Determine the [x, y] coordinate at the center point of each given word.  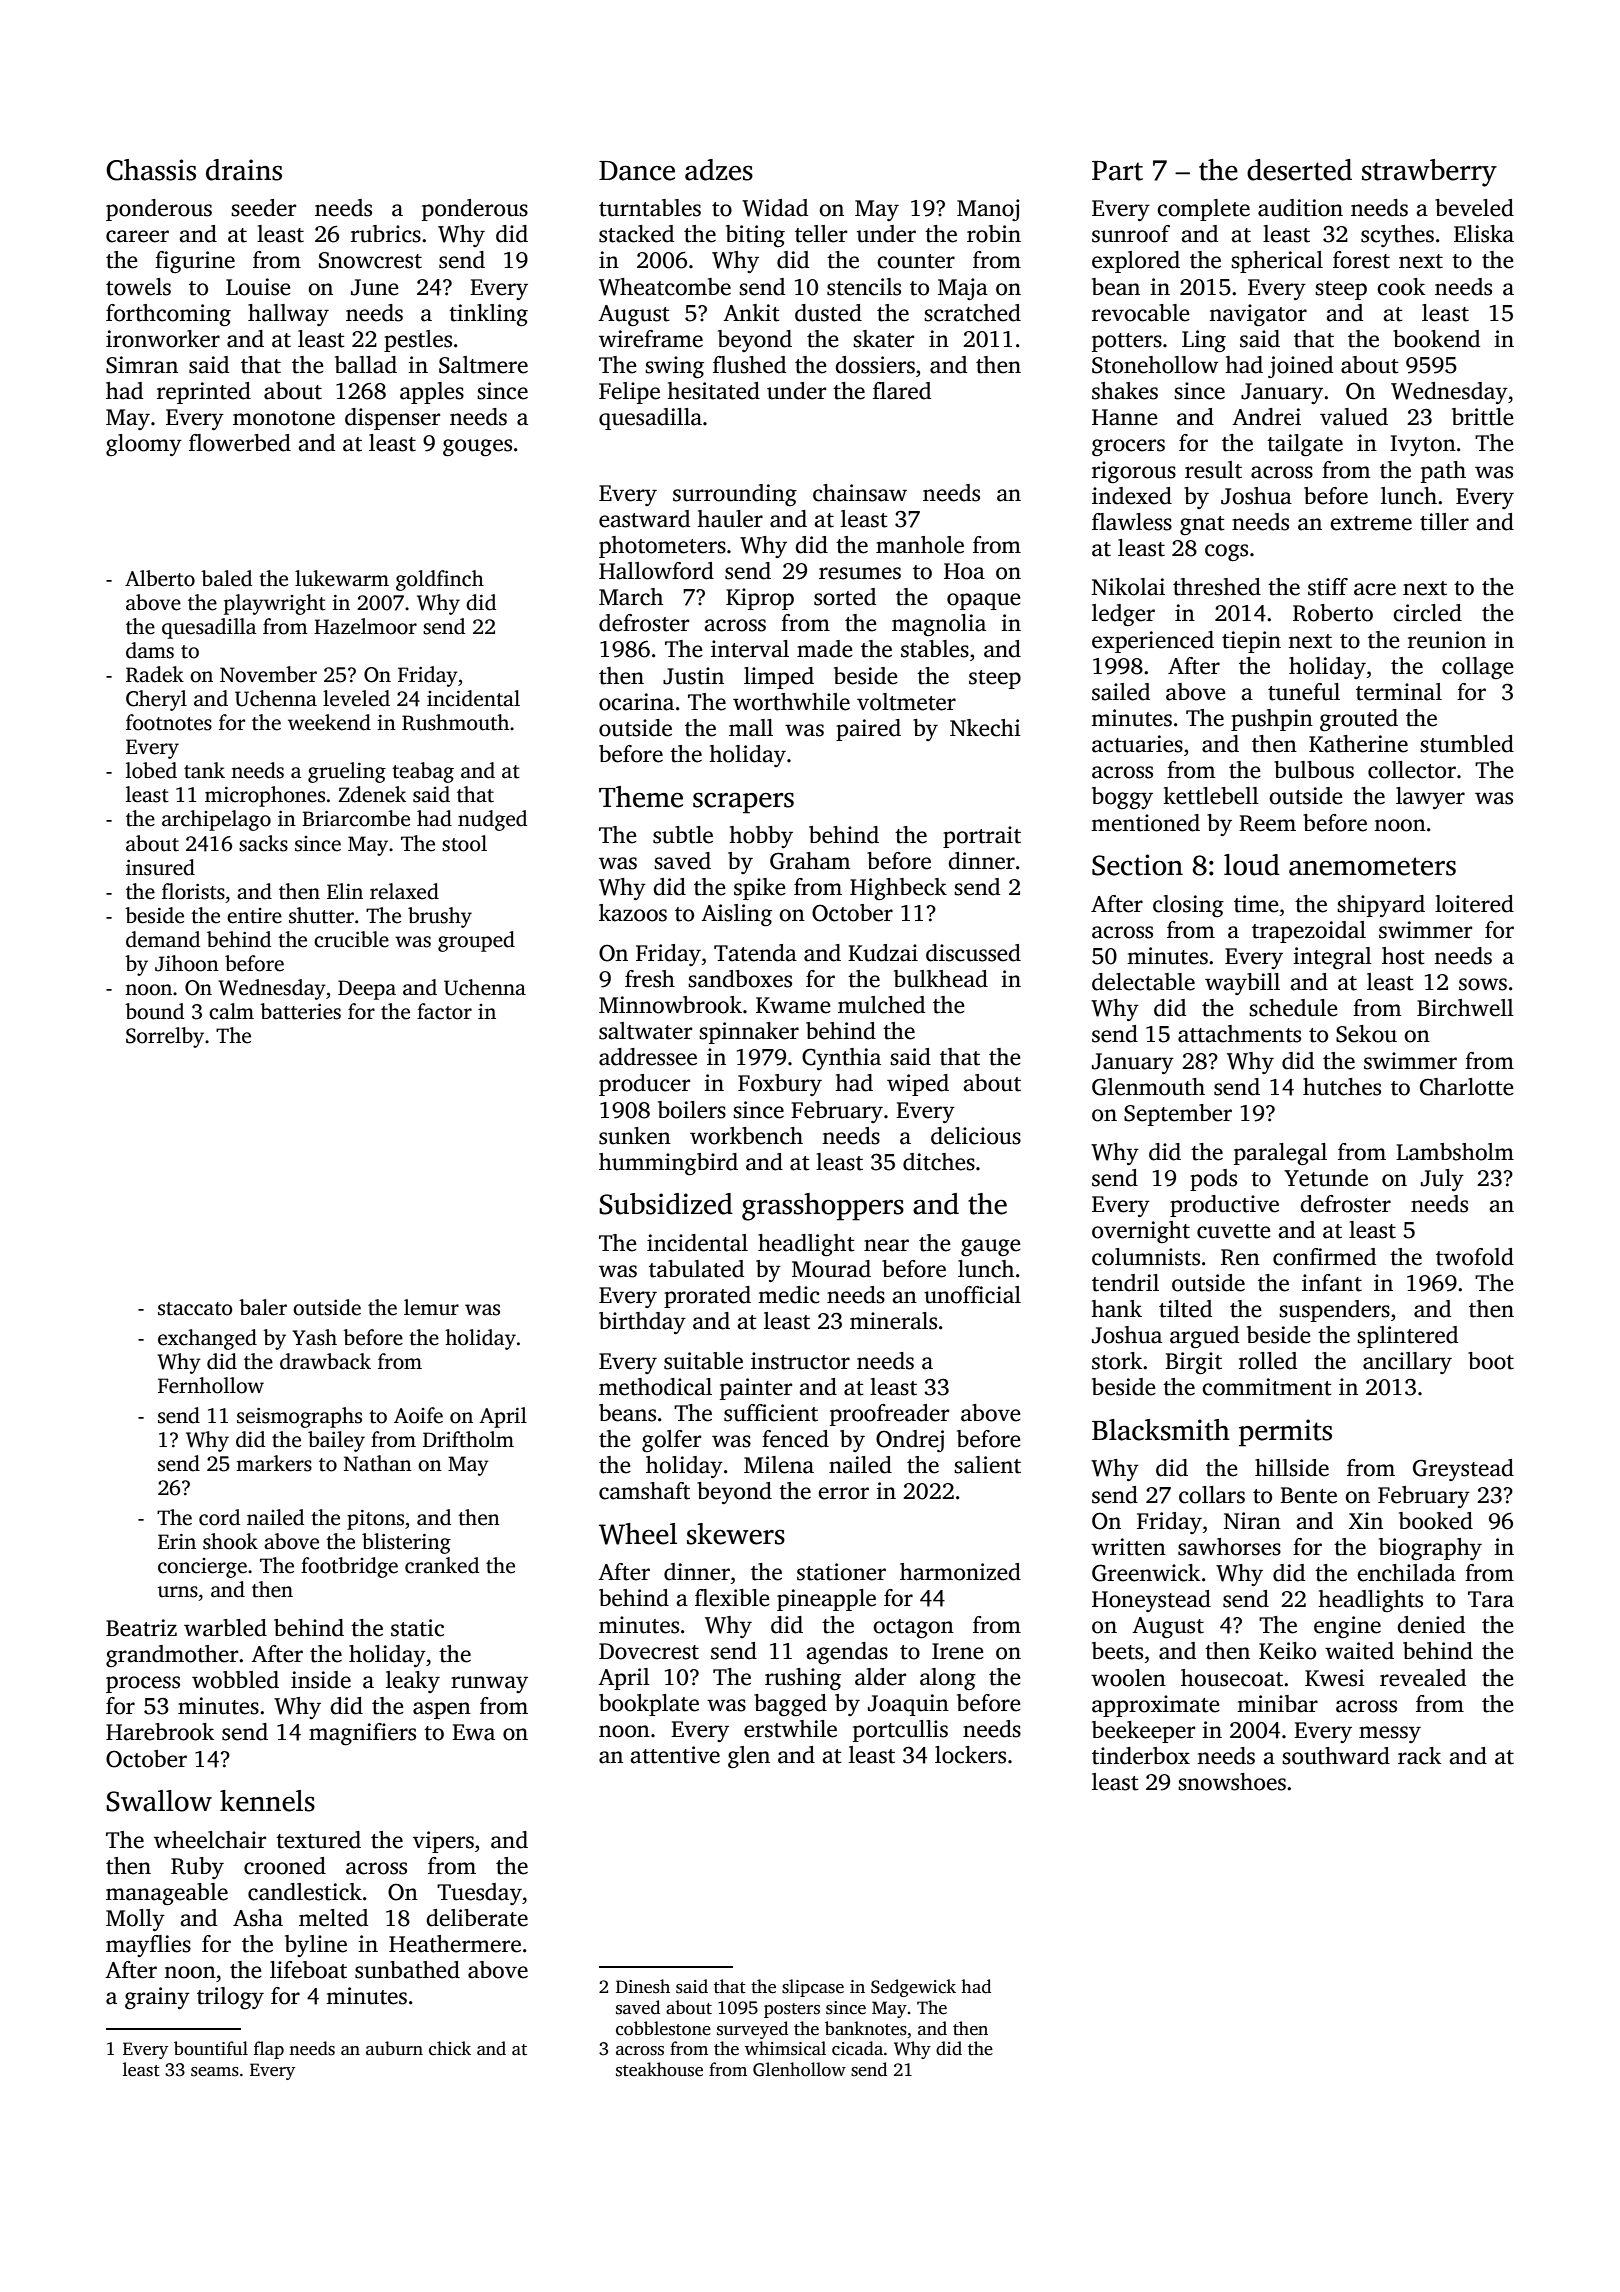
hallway [288, 315]
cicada [857, 2048]
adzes [719, 170]
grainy [157, 1998]
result [1213, 470]
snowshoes [1232, 1782]
